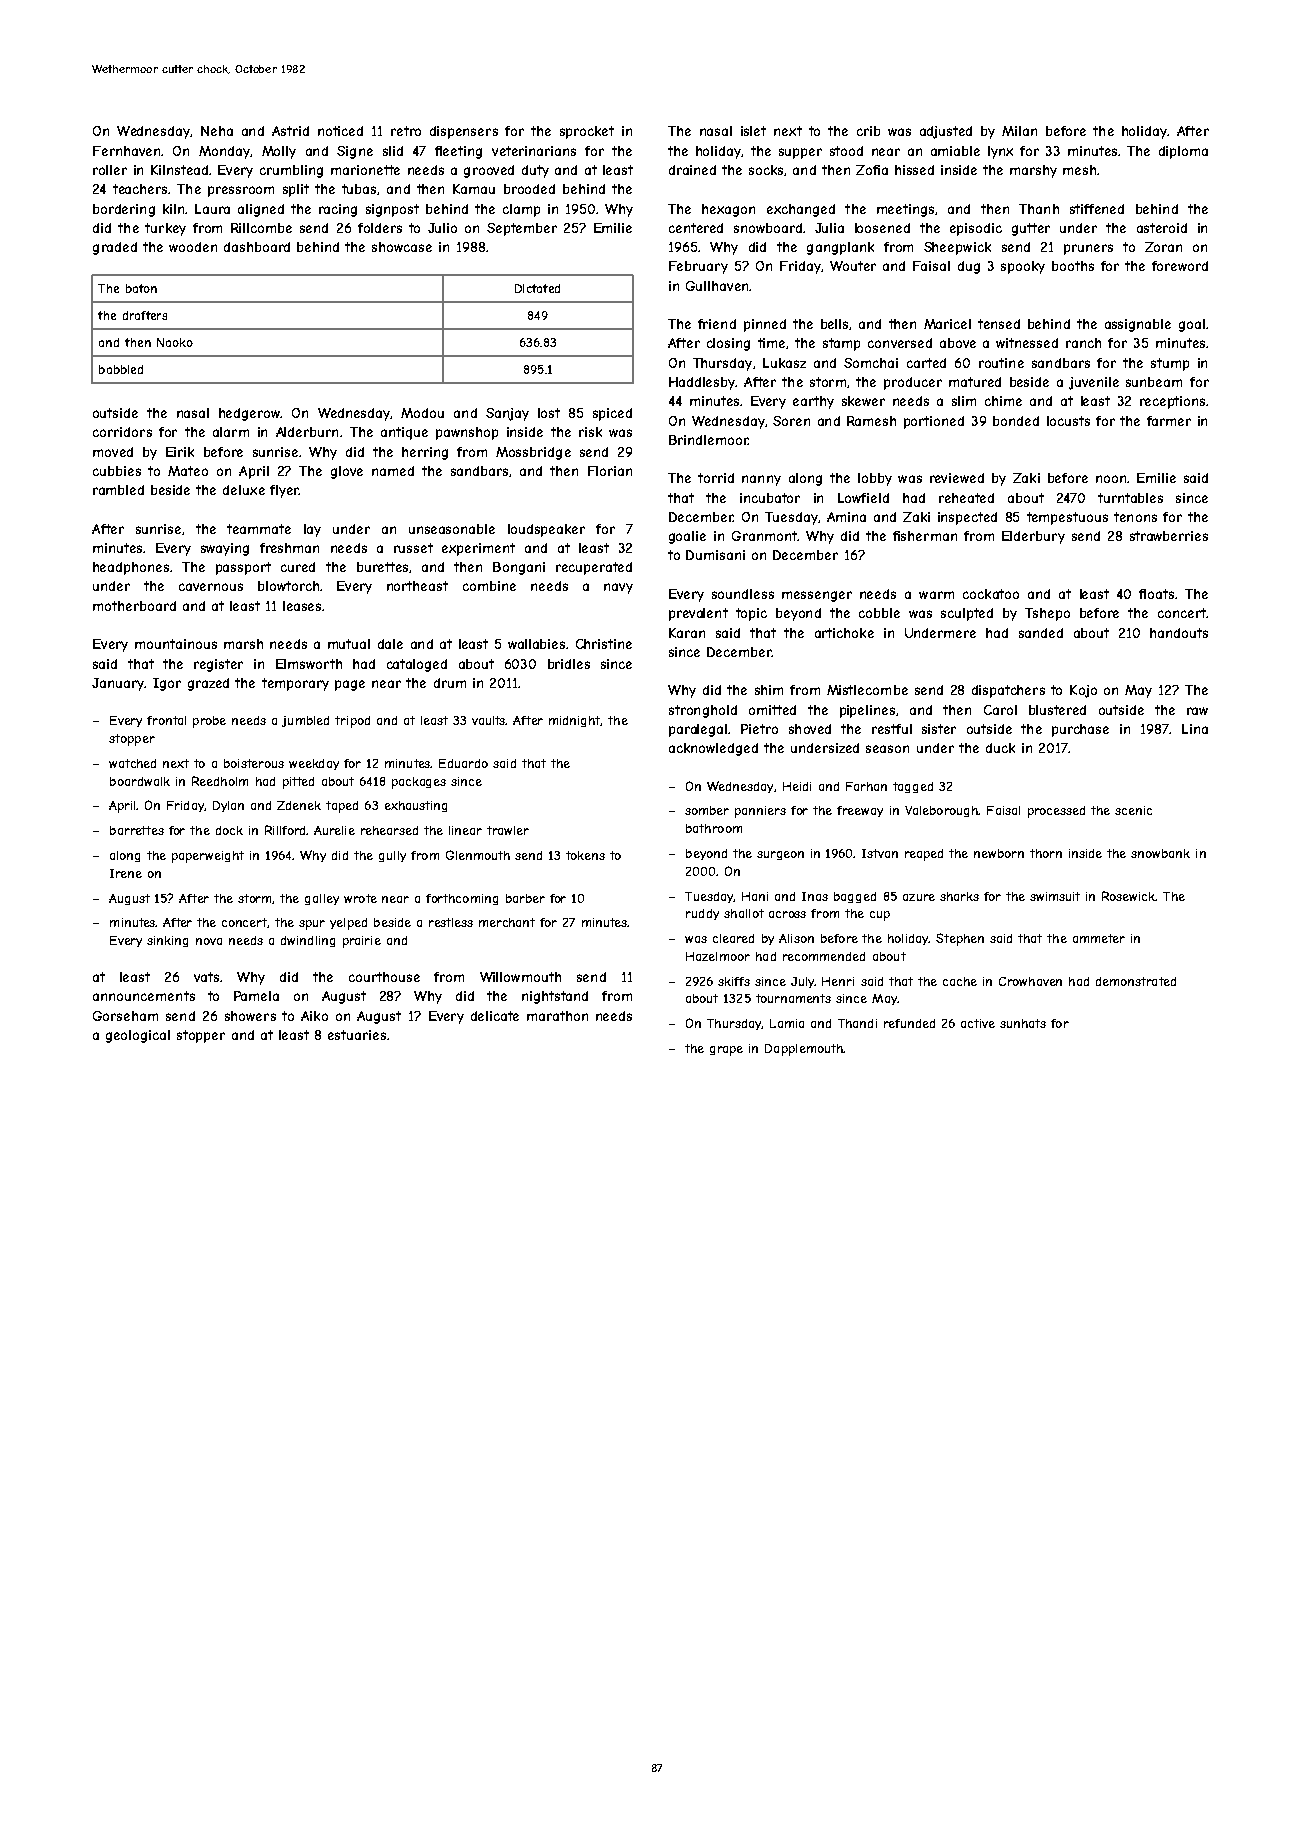  I want to click on geological, so click(138, 1036).
